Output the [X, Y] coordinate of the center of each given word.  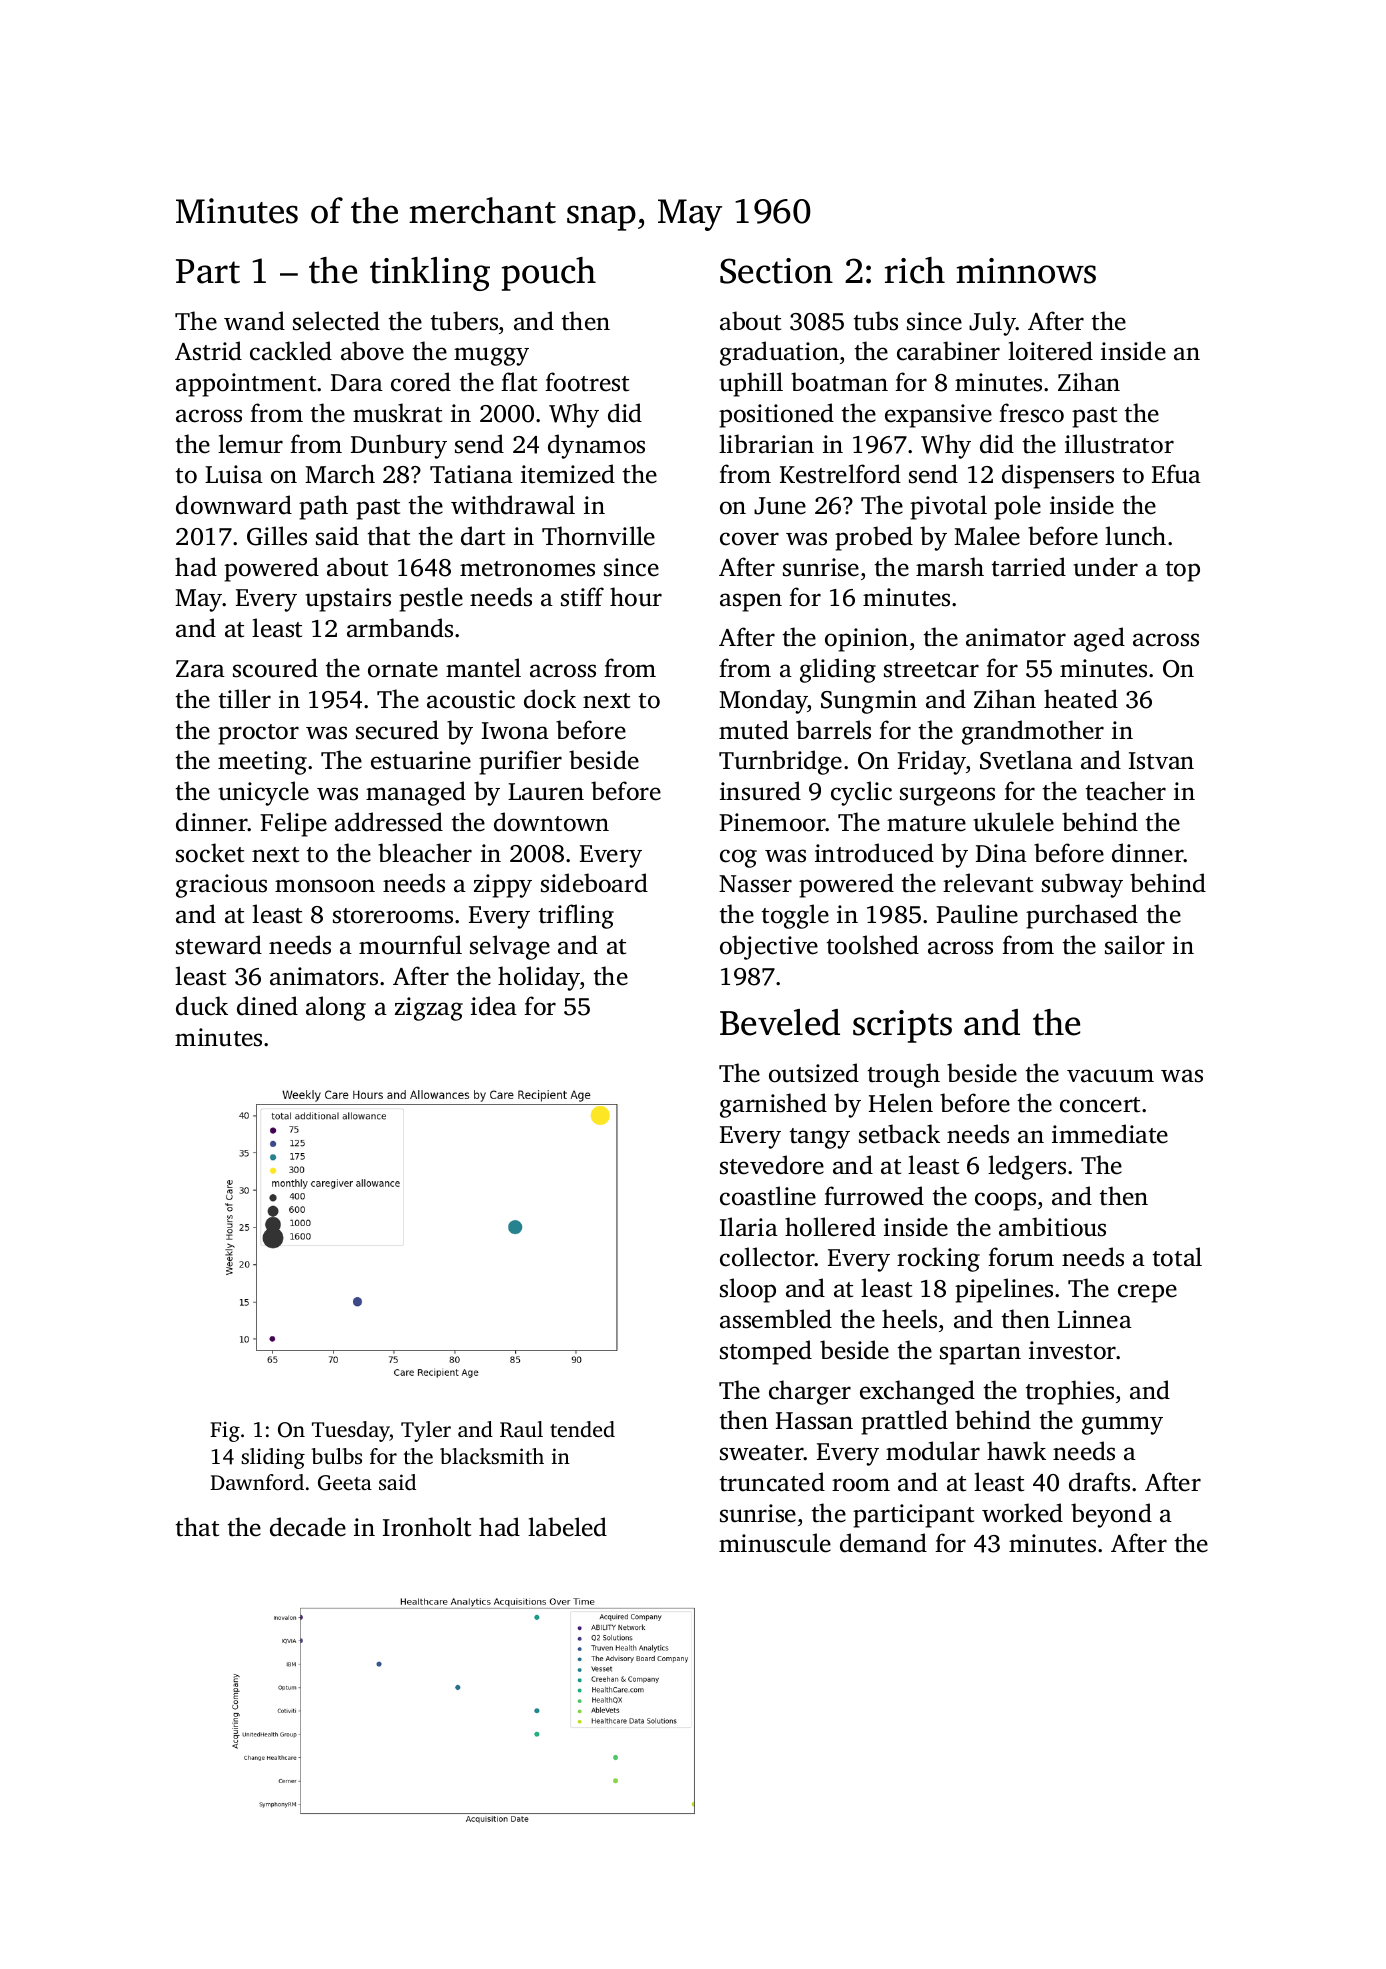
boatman [839, 382]
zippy [503, 886]
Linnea [1094, 1319]
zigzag [429, 1009]
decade [308, 1527]
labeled [567, 1527]
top [1183, 571]
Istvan [1161, 761]
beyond [1111, 1515]
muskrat [397, 413]
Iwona [515, 731]
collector [767, 1257]
